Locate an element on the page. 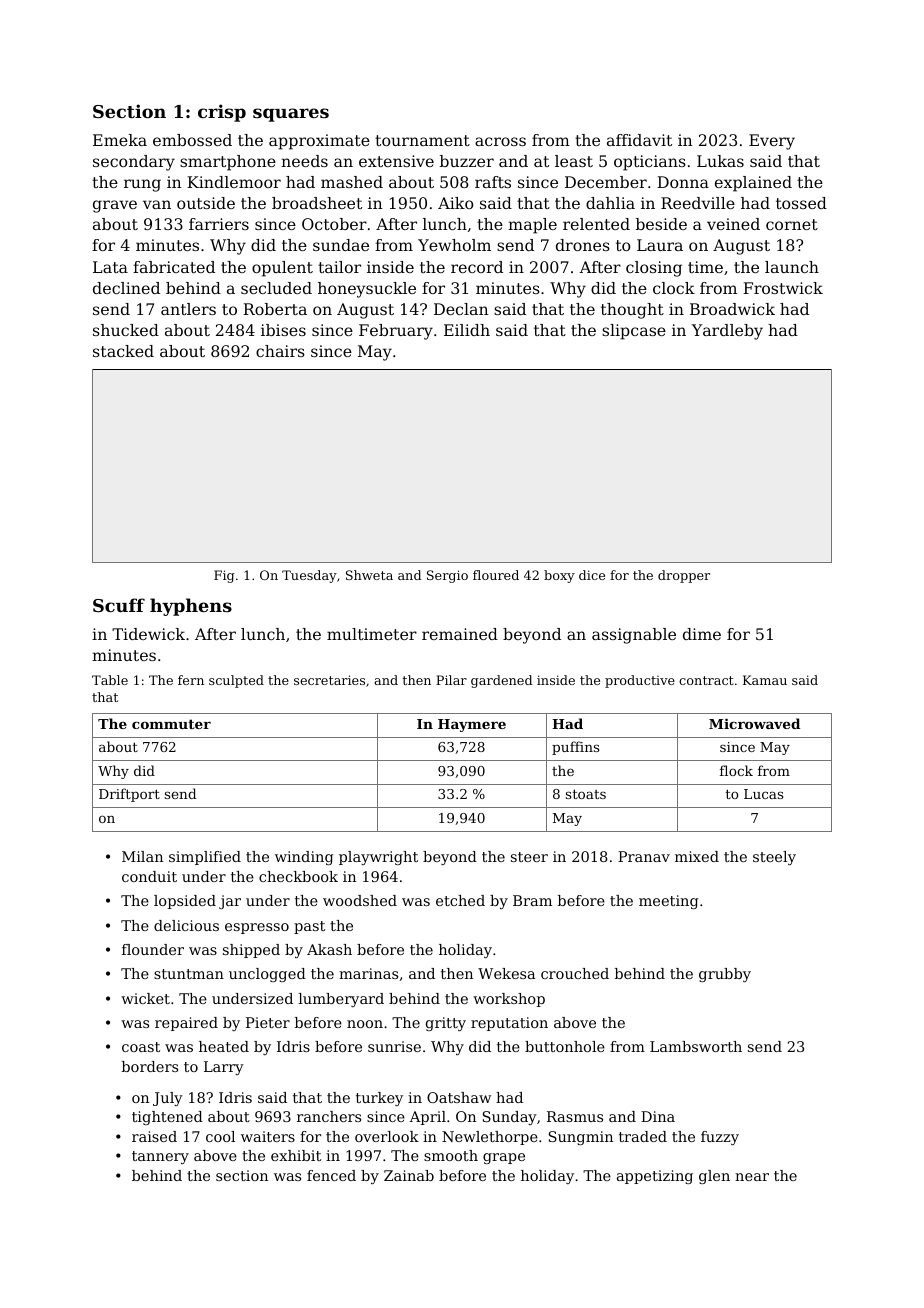 The image size is (924, 1308). buzzer is located at coordinates (467, 161).
